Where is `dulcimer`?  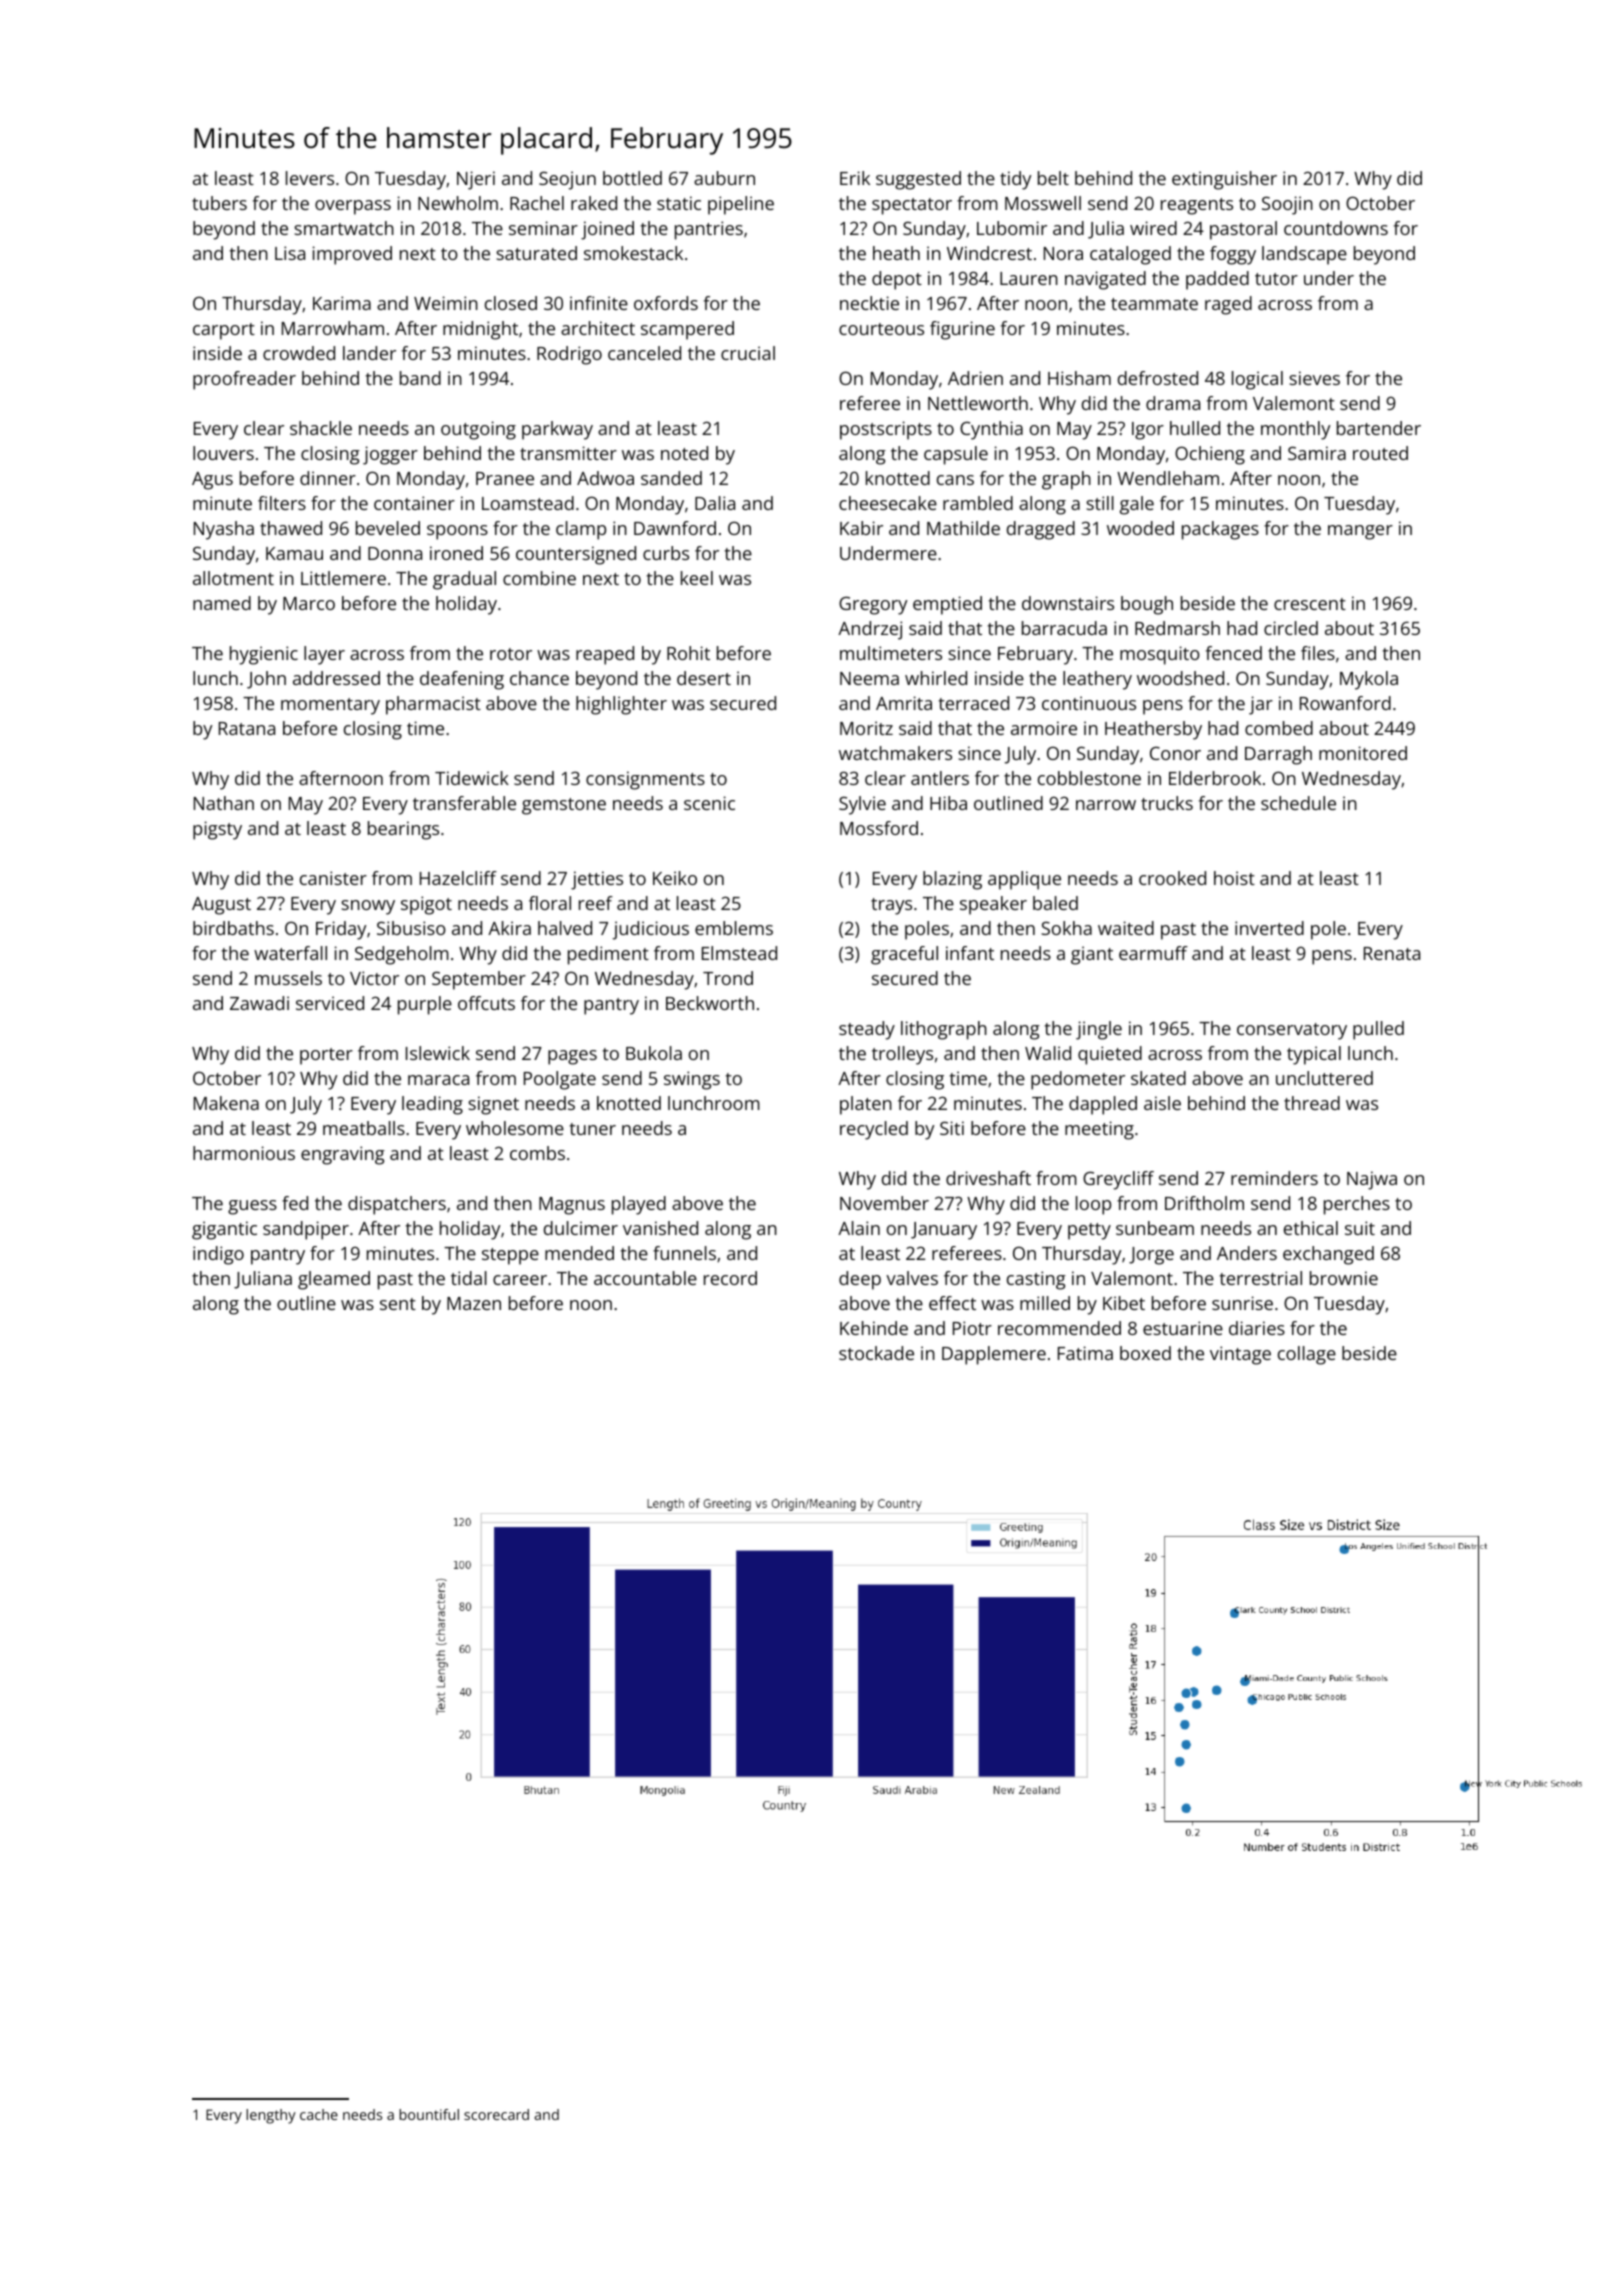 dulcimer is located at coordinates (581, 1228).
